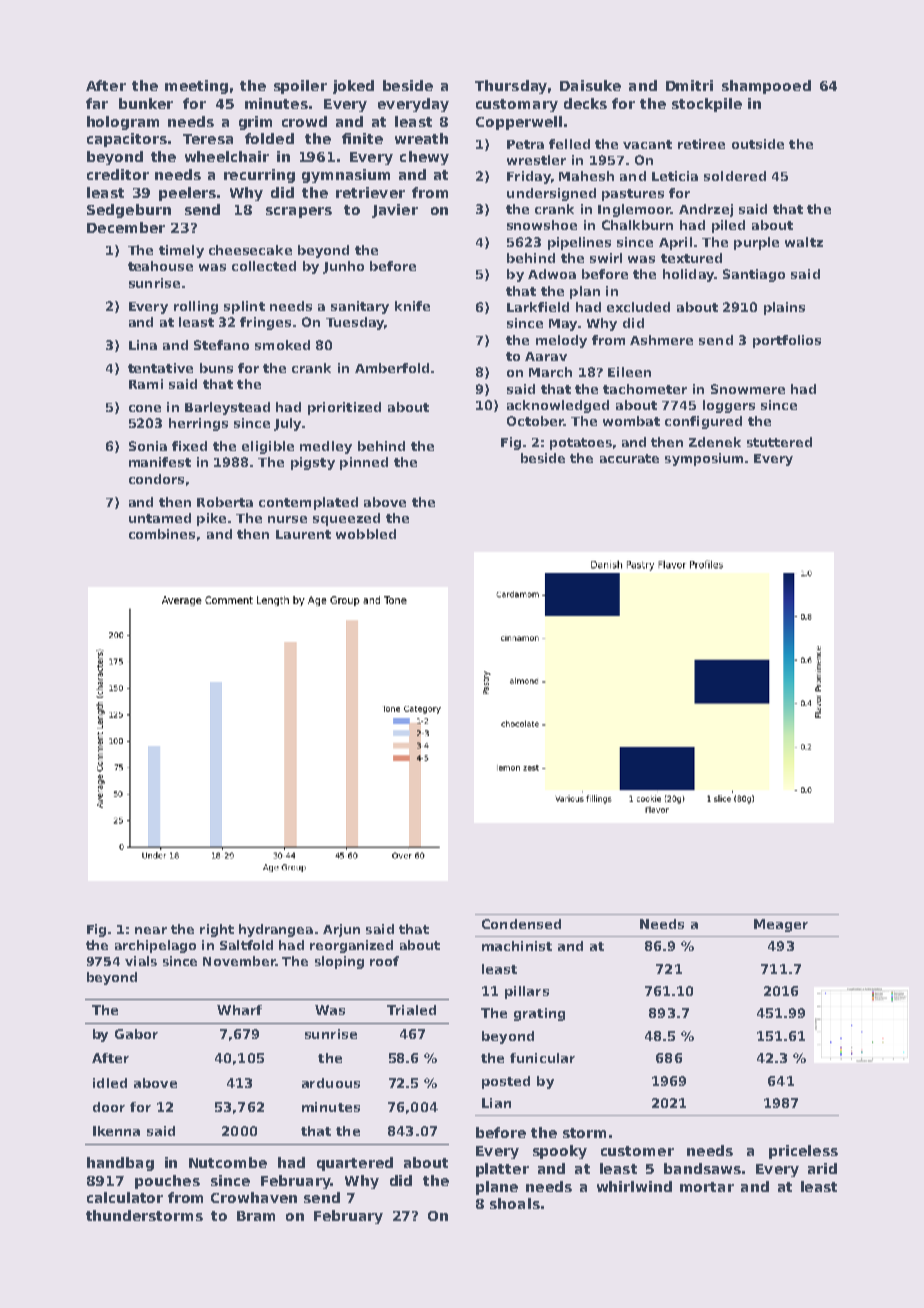  I want to click on teahouse, so click(160, 266).
